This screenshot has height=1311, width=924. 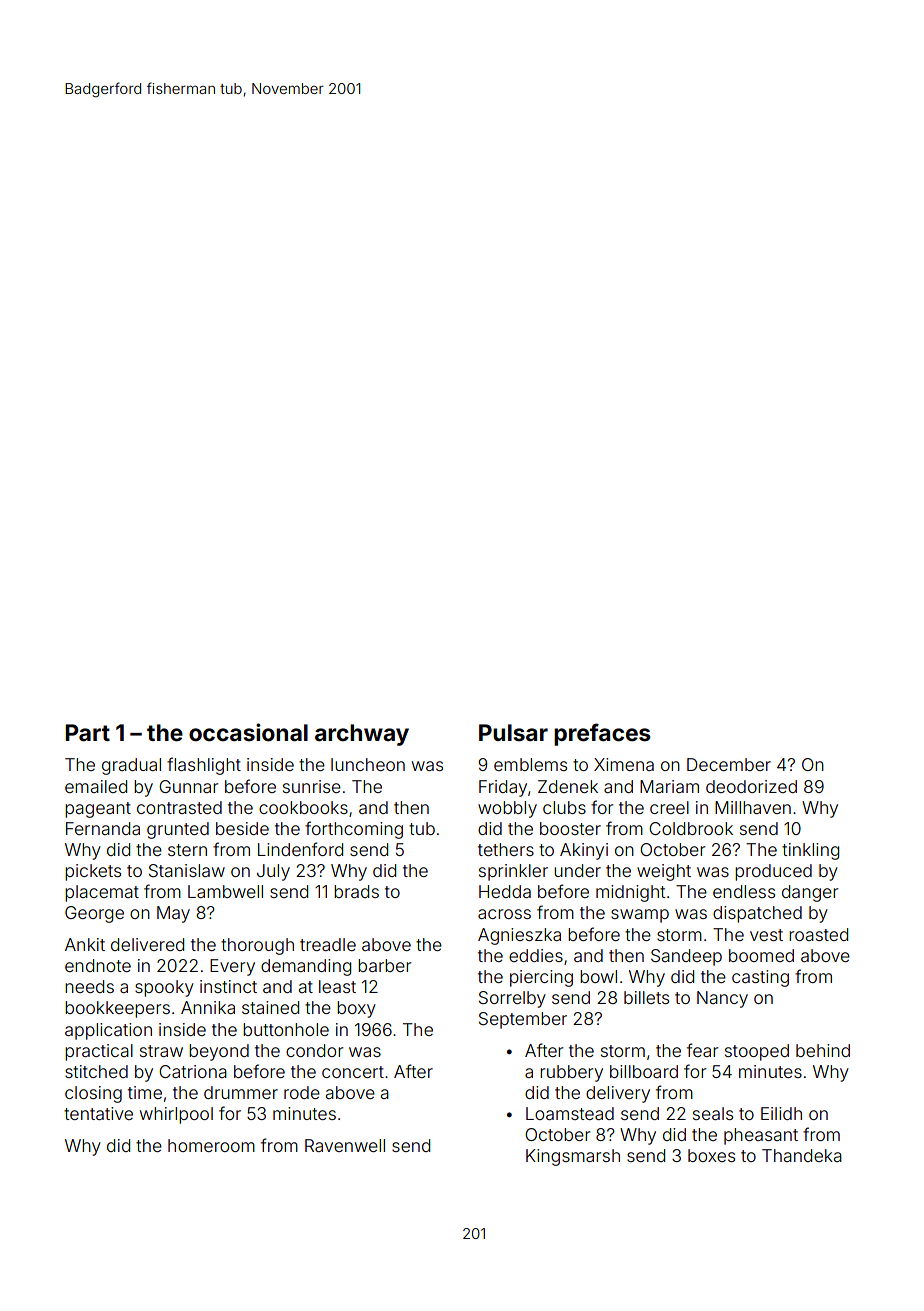 I want to click on occasional, so click(x=248, y=732).
